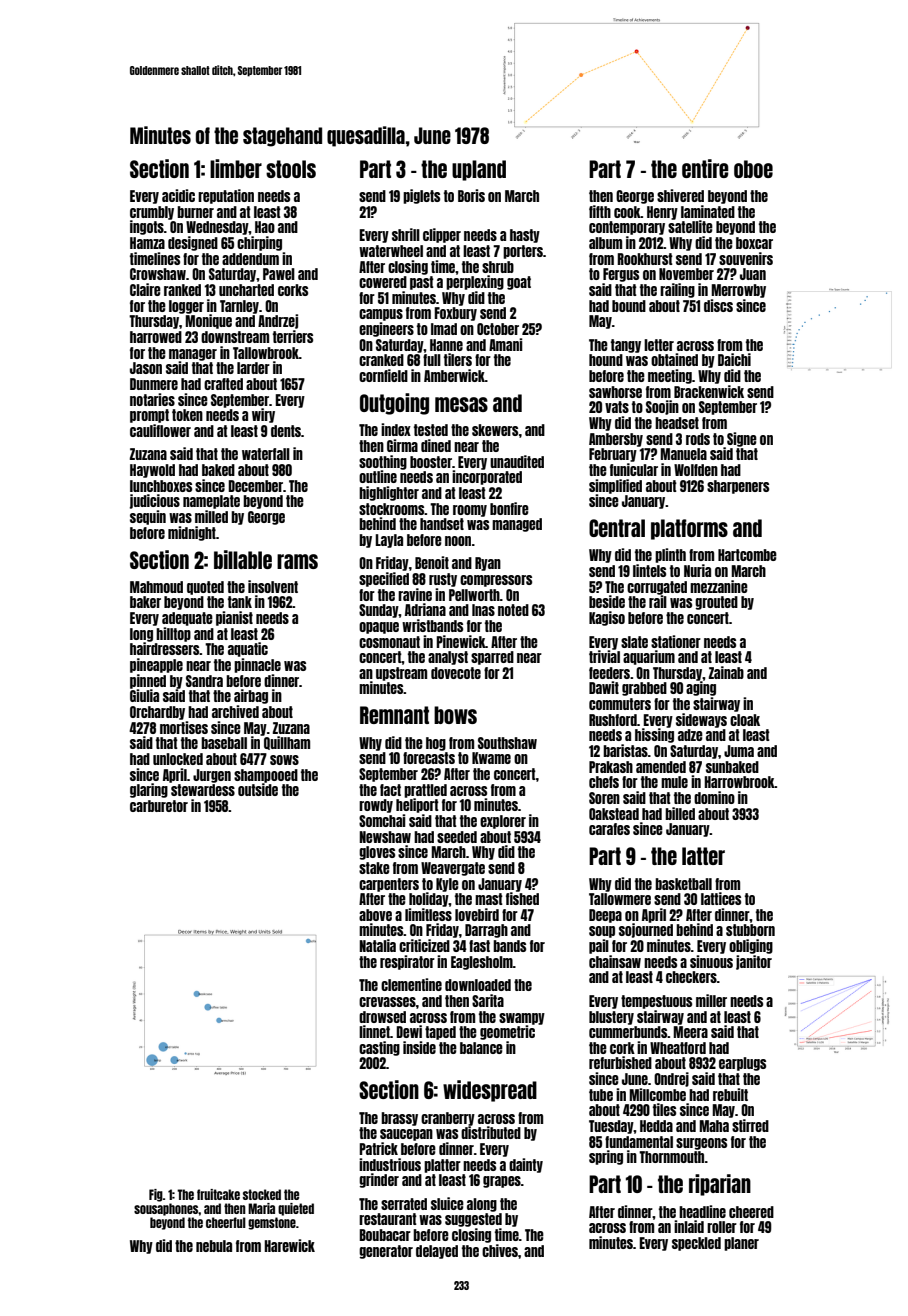 The width and height of the document is (908, 1316). What do you see at coordinates (291, 169) in the document?
I see `stools` at bounding box center [291, 169].
